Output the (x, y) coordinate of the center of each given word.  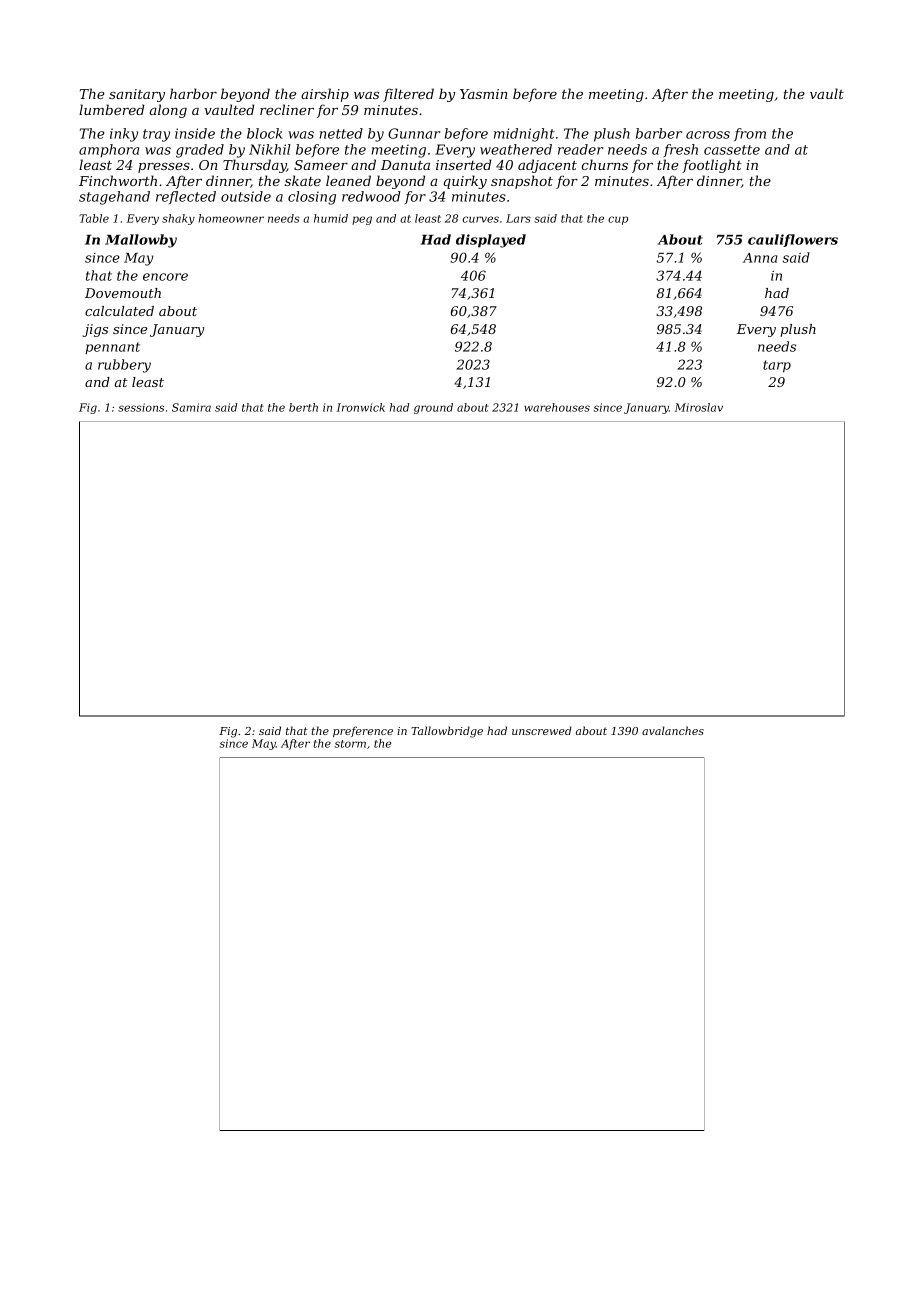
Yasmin (484, 94)
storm (350, 744)
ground (433, 408)
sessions (141, 407)
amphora (109, 151)
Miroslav (699, 407)
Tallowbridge (447, 732)
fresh (681, 150)
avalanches (673, 730)
